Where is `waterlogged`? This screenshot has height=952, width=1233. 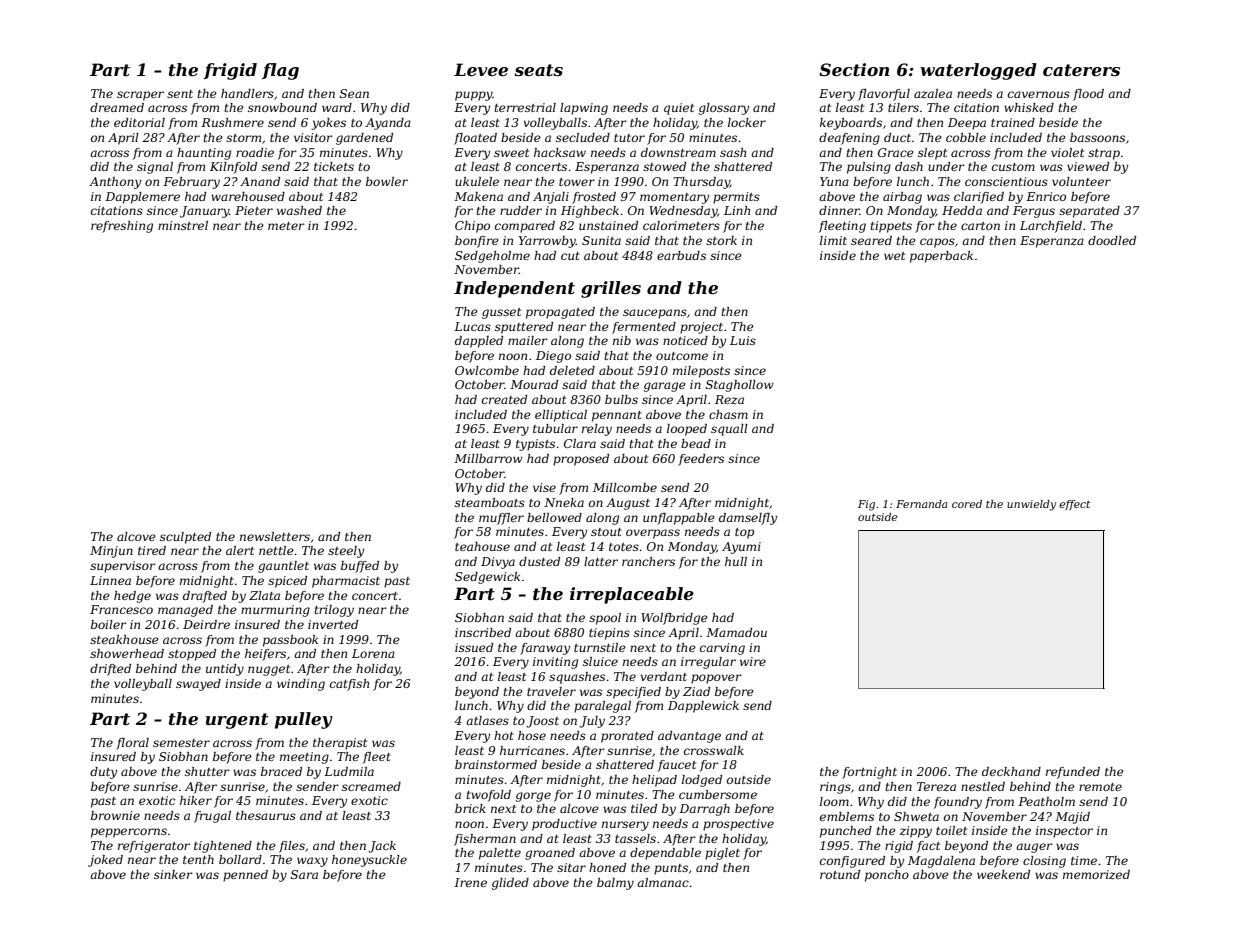 waterlogged is located at coordinates (978, 71).
